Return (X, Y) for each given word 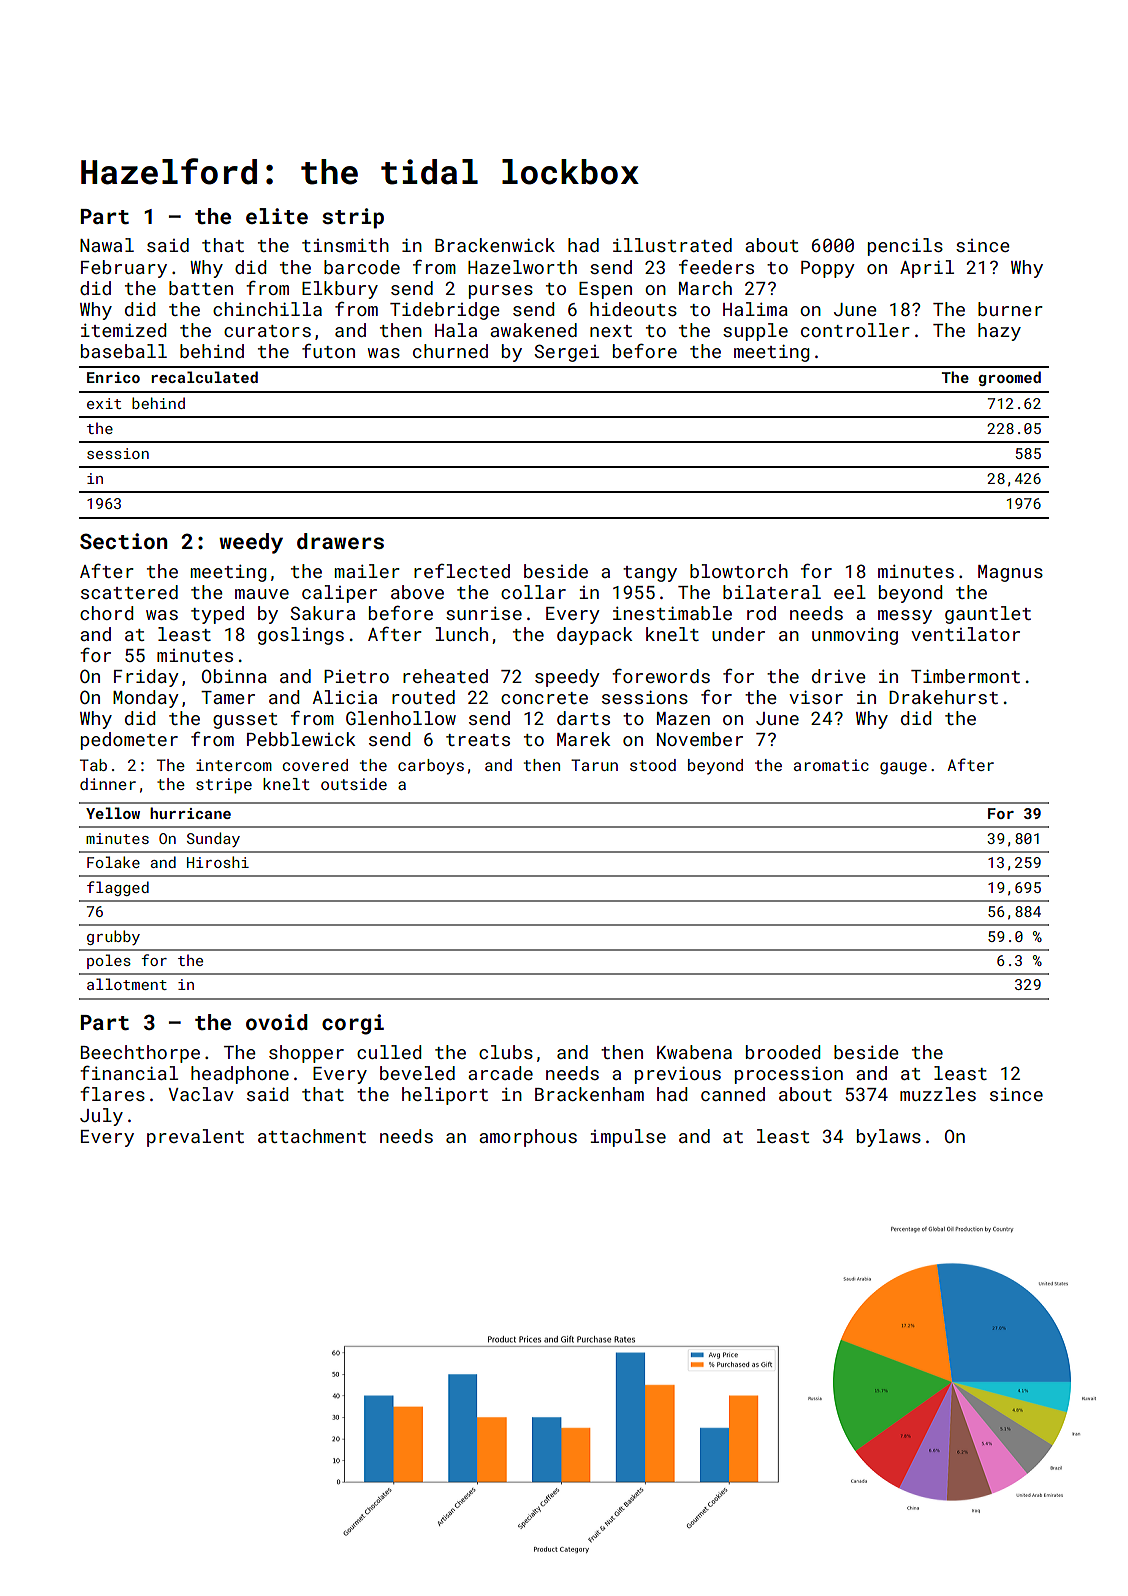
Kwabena (694, 1052)
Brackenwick (495, 245)
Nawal (107, 245)
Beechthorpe (140, 1054)
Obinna (234, 676)
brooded (783, 1052)
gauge (903, 768)
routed (423, 697)
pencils (905, 247)
